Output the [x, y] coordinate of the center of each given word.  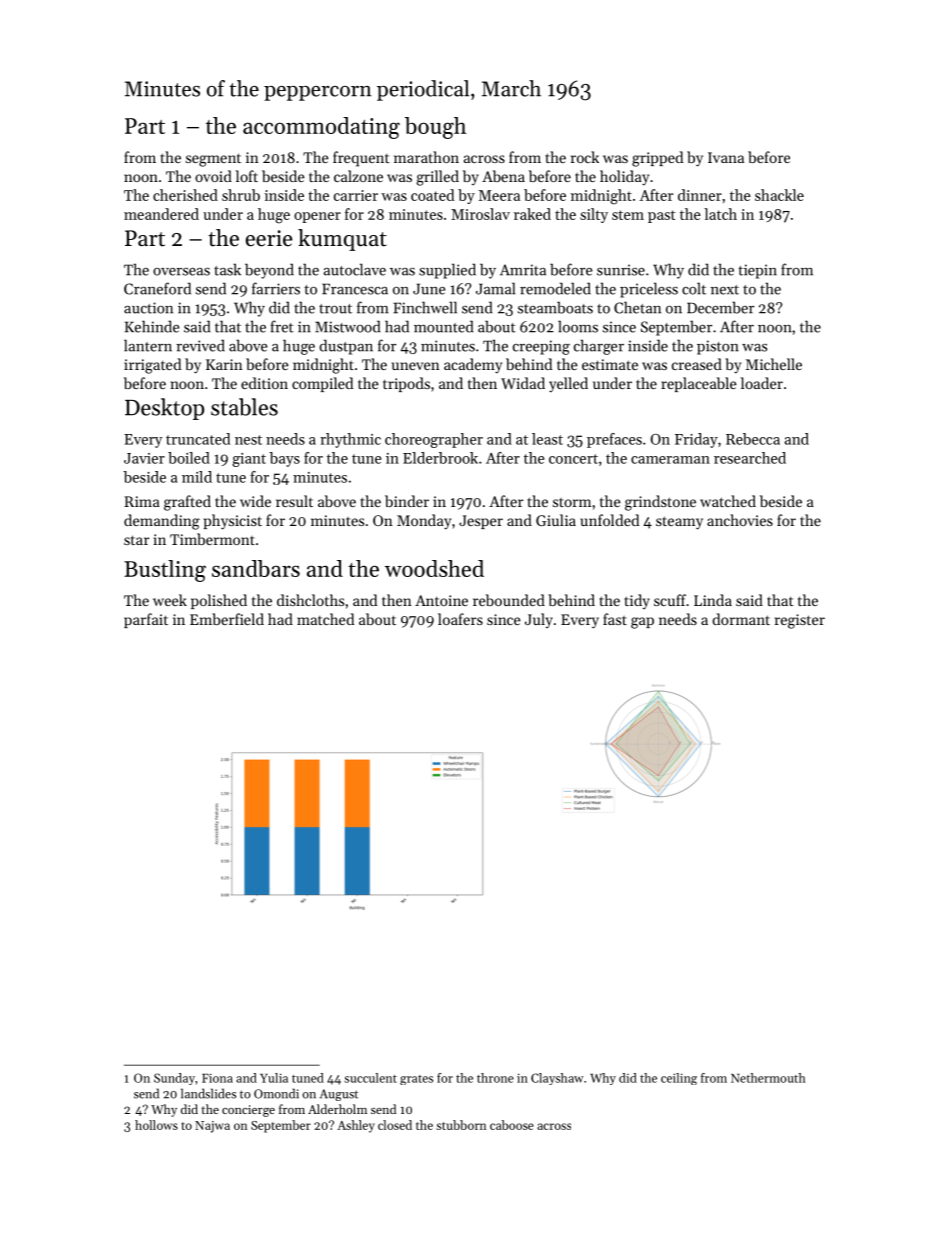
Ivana [726, 157]
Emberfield [227, 619]
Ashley [356, 1126]
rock [585, 157]
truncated [198, 439]
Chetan [637, 307]
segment [213, 160]
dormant [741, 619]
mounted [443, 326]
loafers [460, 619]
